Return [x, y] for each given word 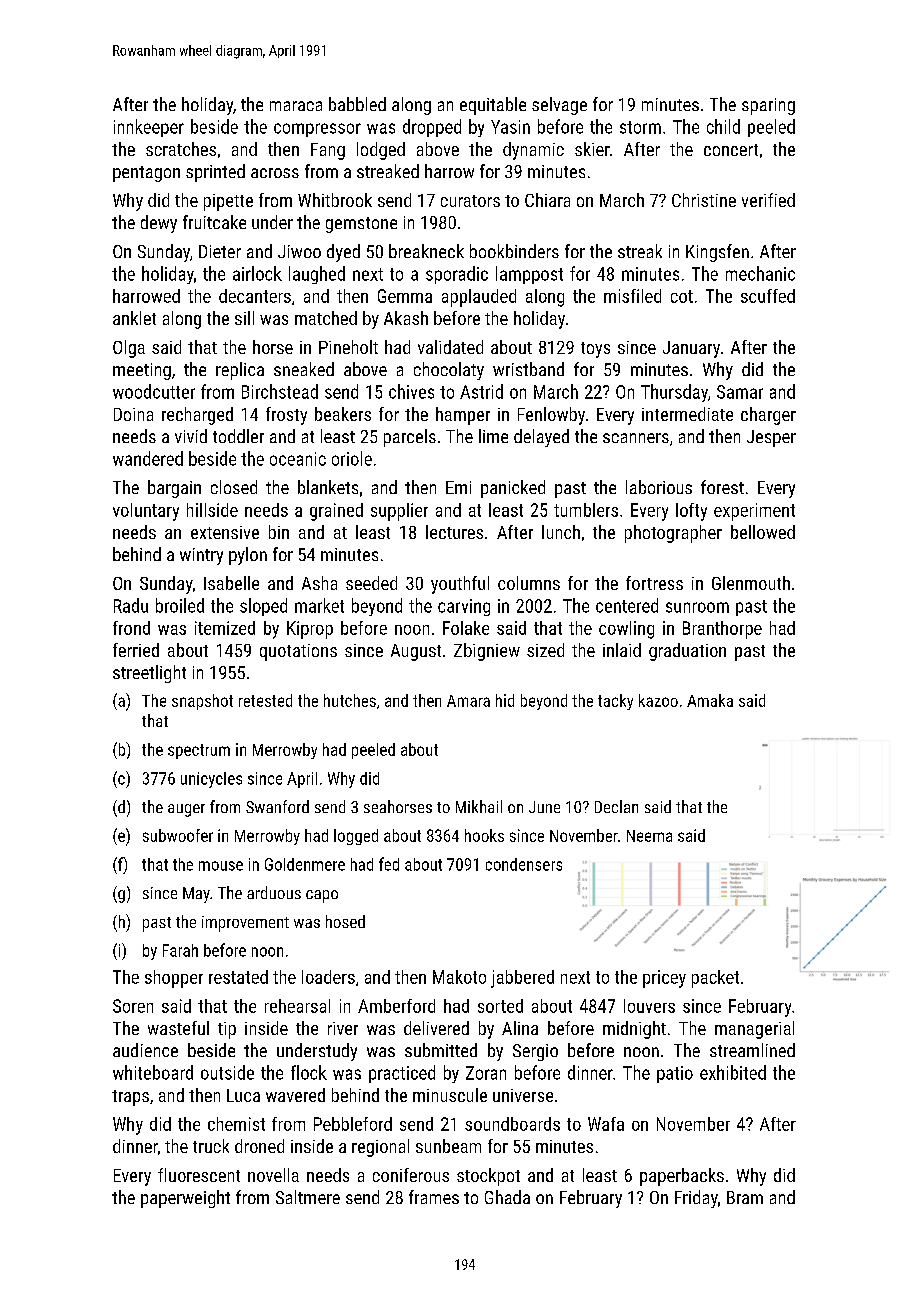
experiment [754, 512]
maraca [296, 106]
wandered [148, 458]
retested [265, 700]
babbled [357, 104]
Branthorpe [722, 630]
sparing [768, 106]
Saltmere [308, 1197]
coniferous [411, 1175]
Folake [466, 628]
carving [464, 607]
